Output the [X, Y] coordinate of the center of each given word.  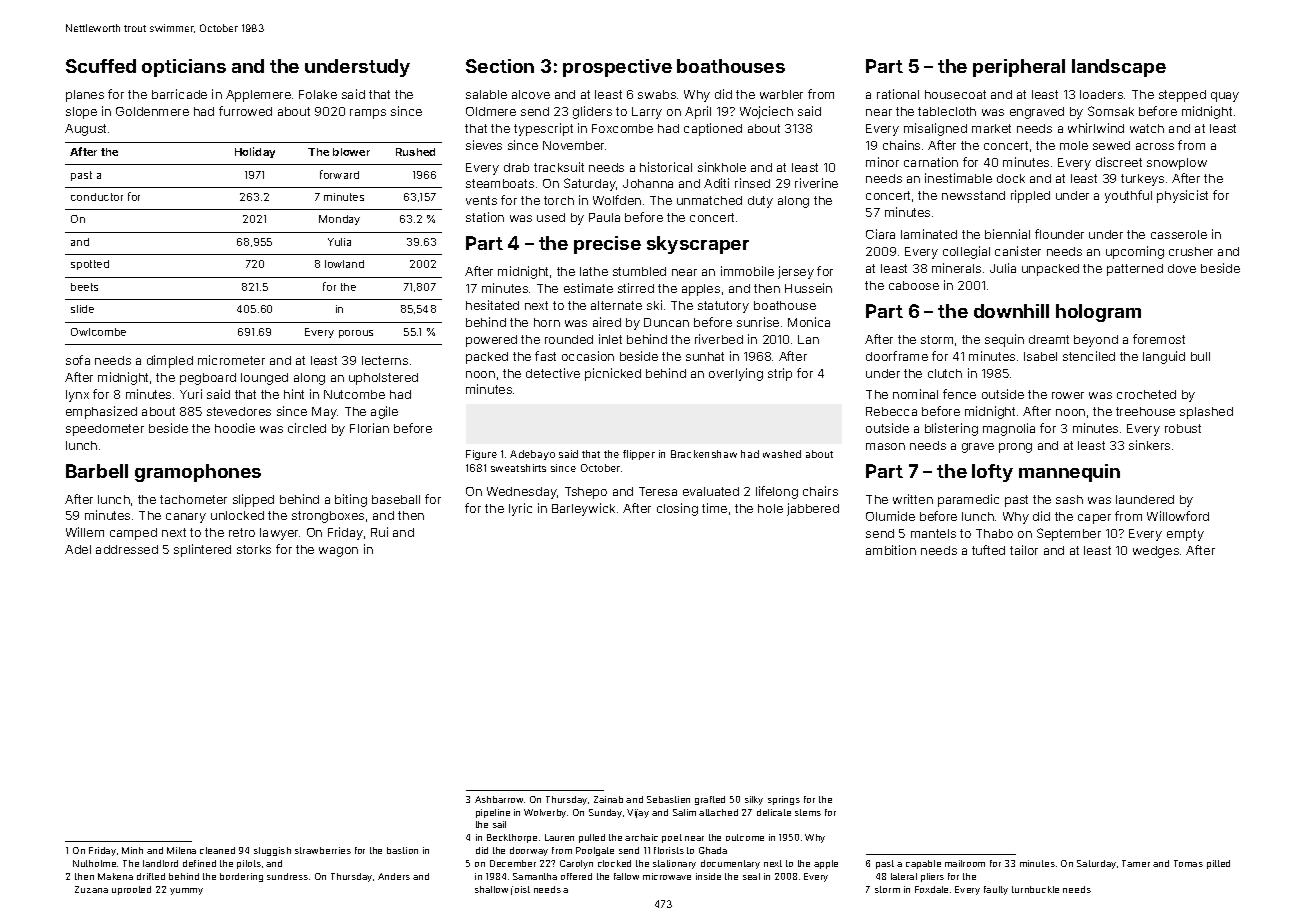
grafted [710, 800]
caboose [914, 285]
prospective [617, 68]
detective [553, 373]
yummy [186, 891]
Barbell [97, 471]
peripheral [1019, 68]
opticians [184, 68]
